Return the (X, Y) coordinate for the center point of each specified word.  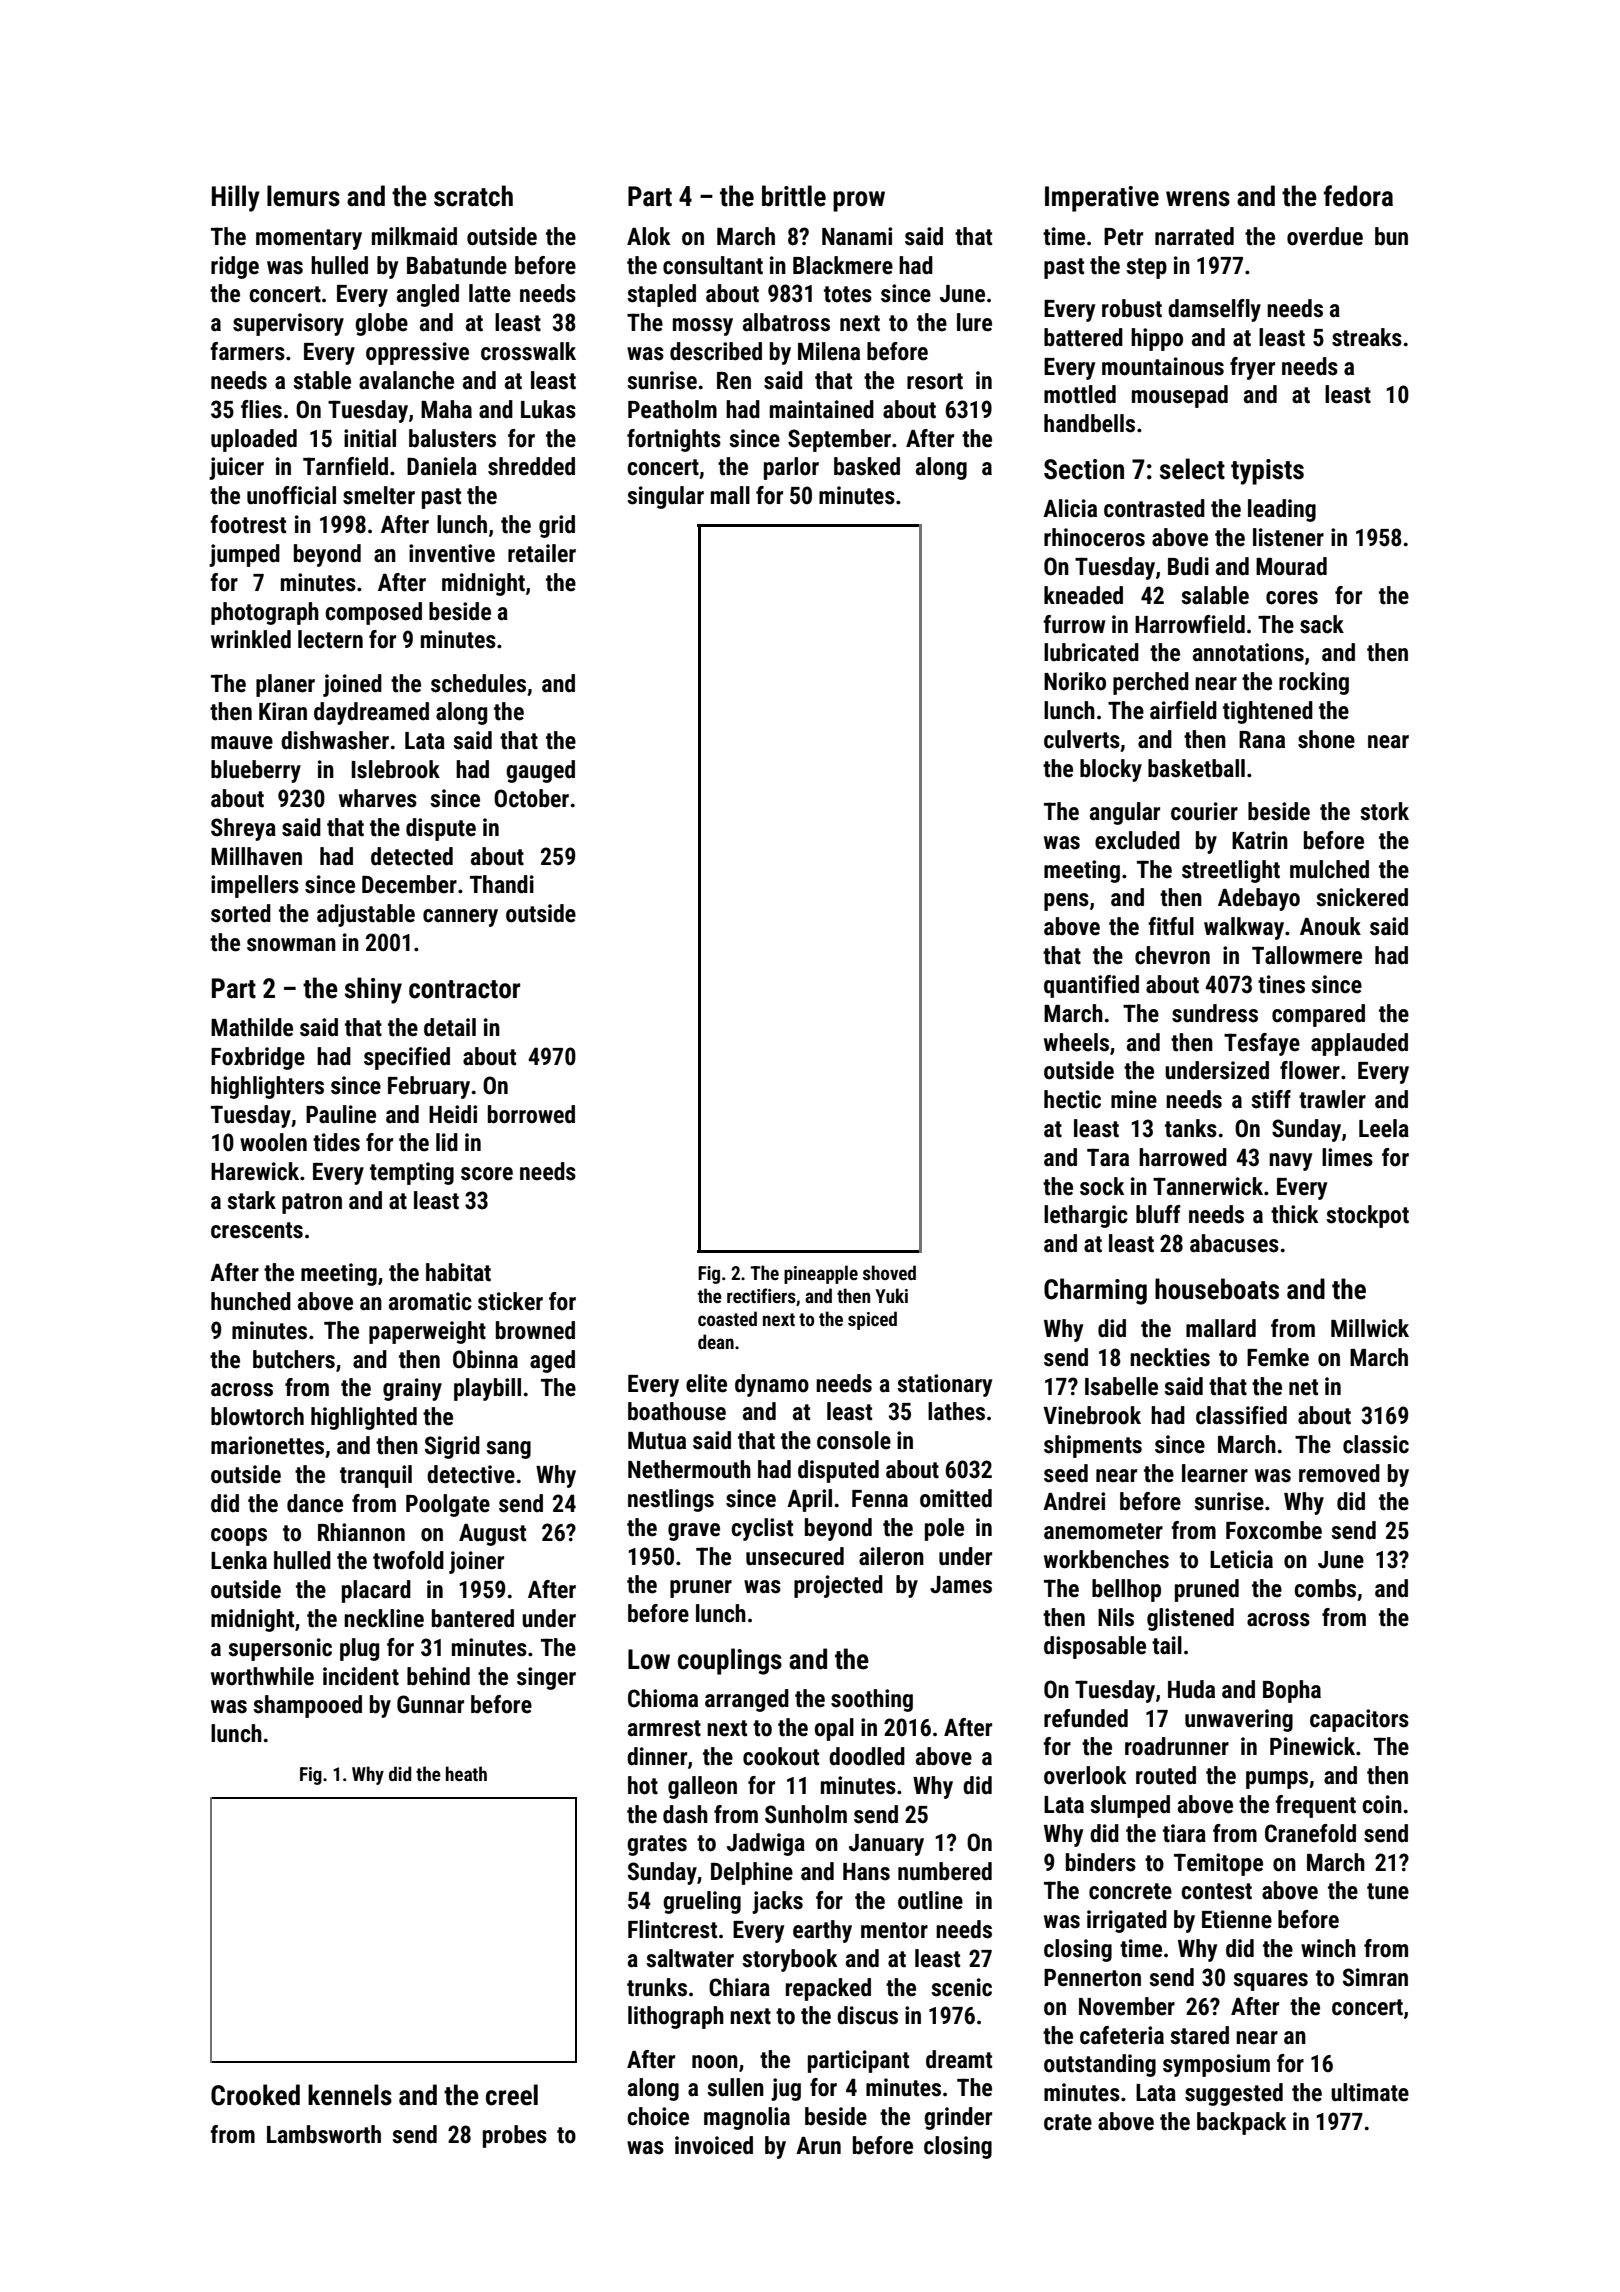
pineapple (821, 1274)
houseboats (1217, 1289)
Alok (649, 236)
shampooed (307, 1706)
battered (1083, 337)
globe (381, 324)
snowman (291, 945)
